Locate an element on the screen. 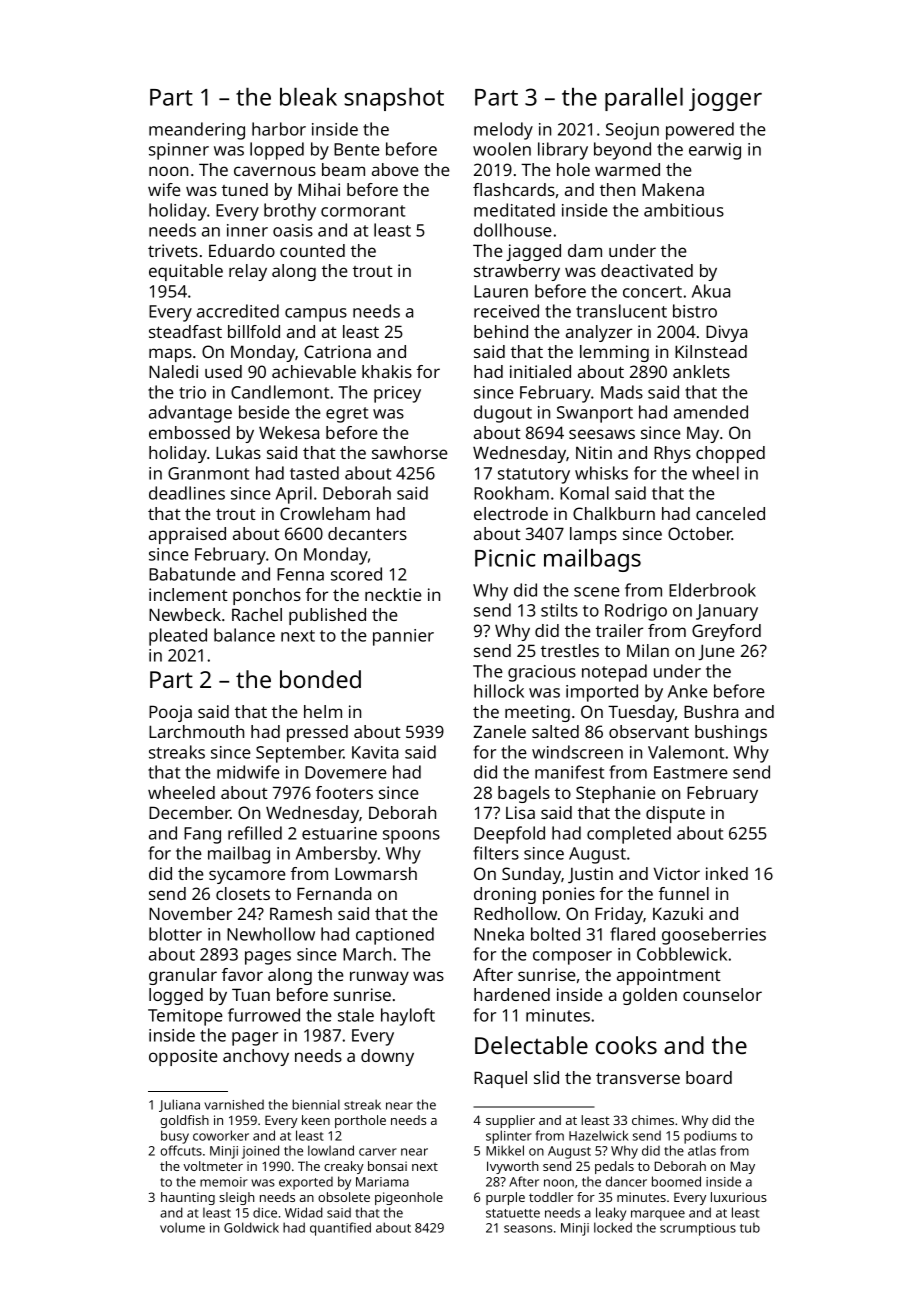  hillock is located at coordinates (499, 691).
